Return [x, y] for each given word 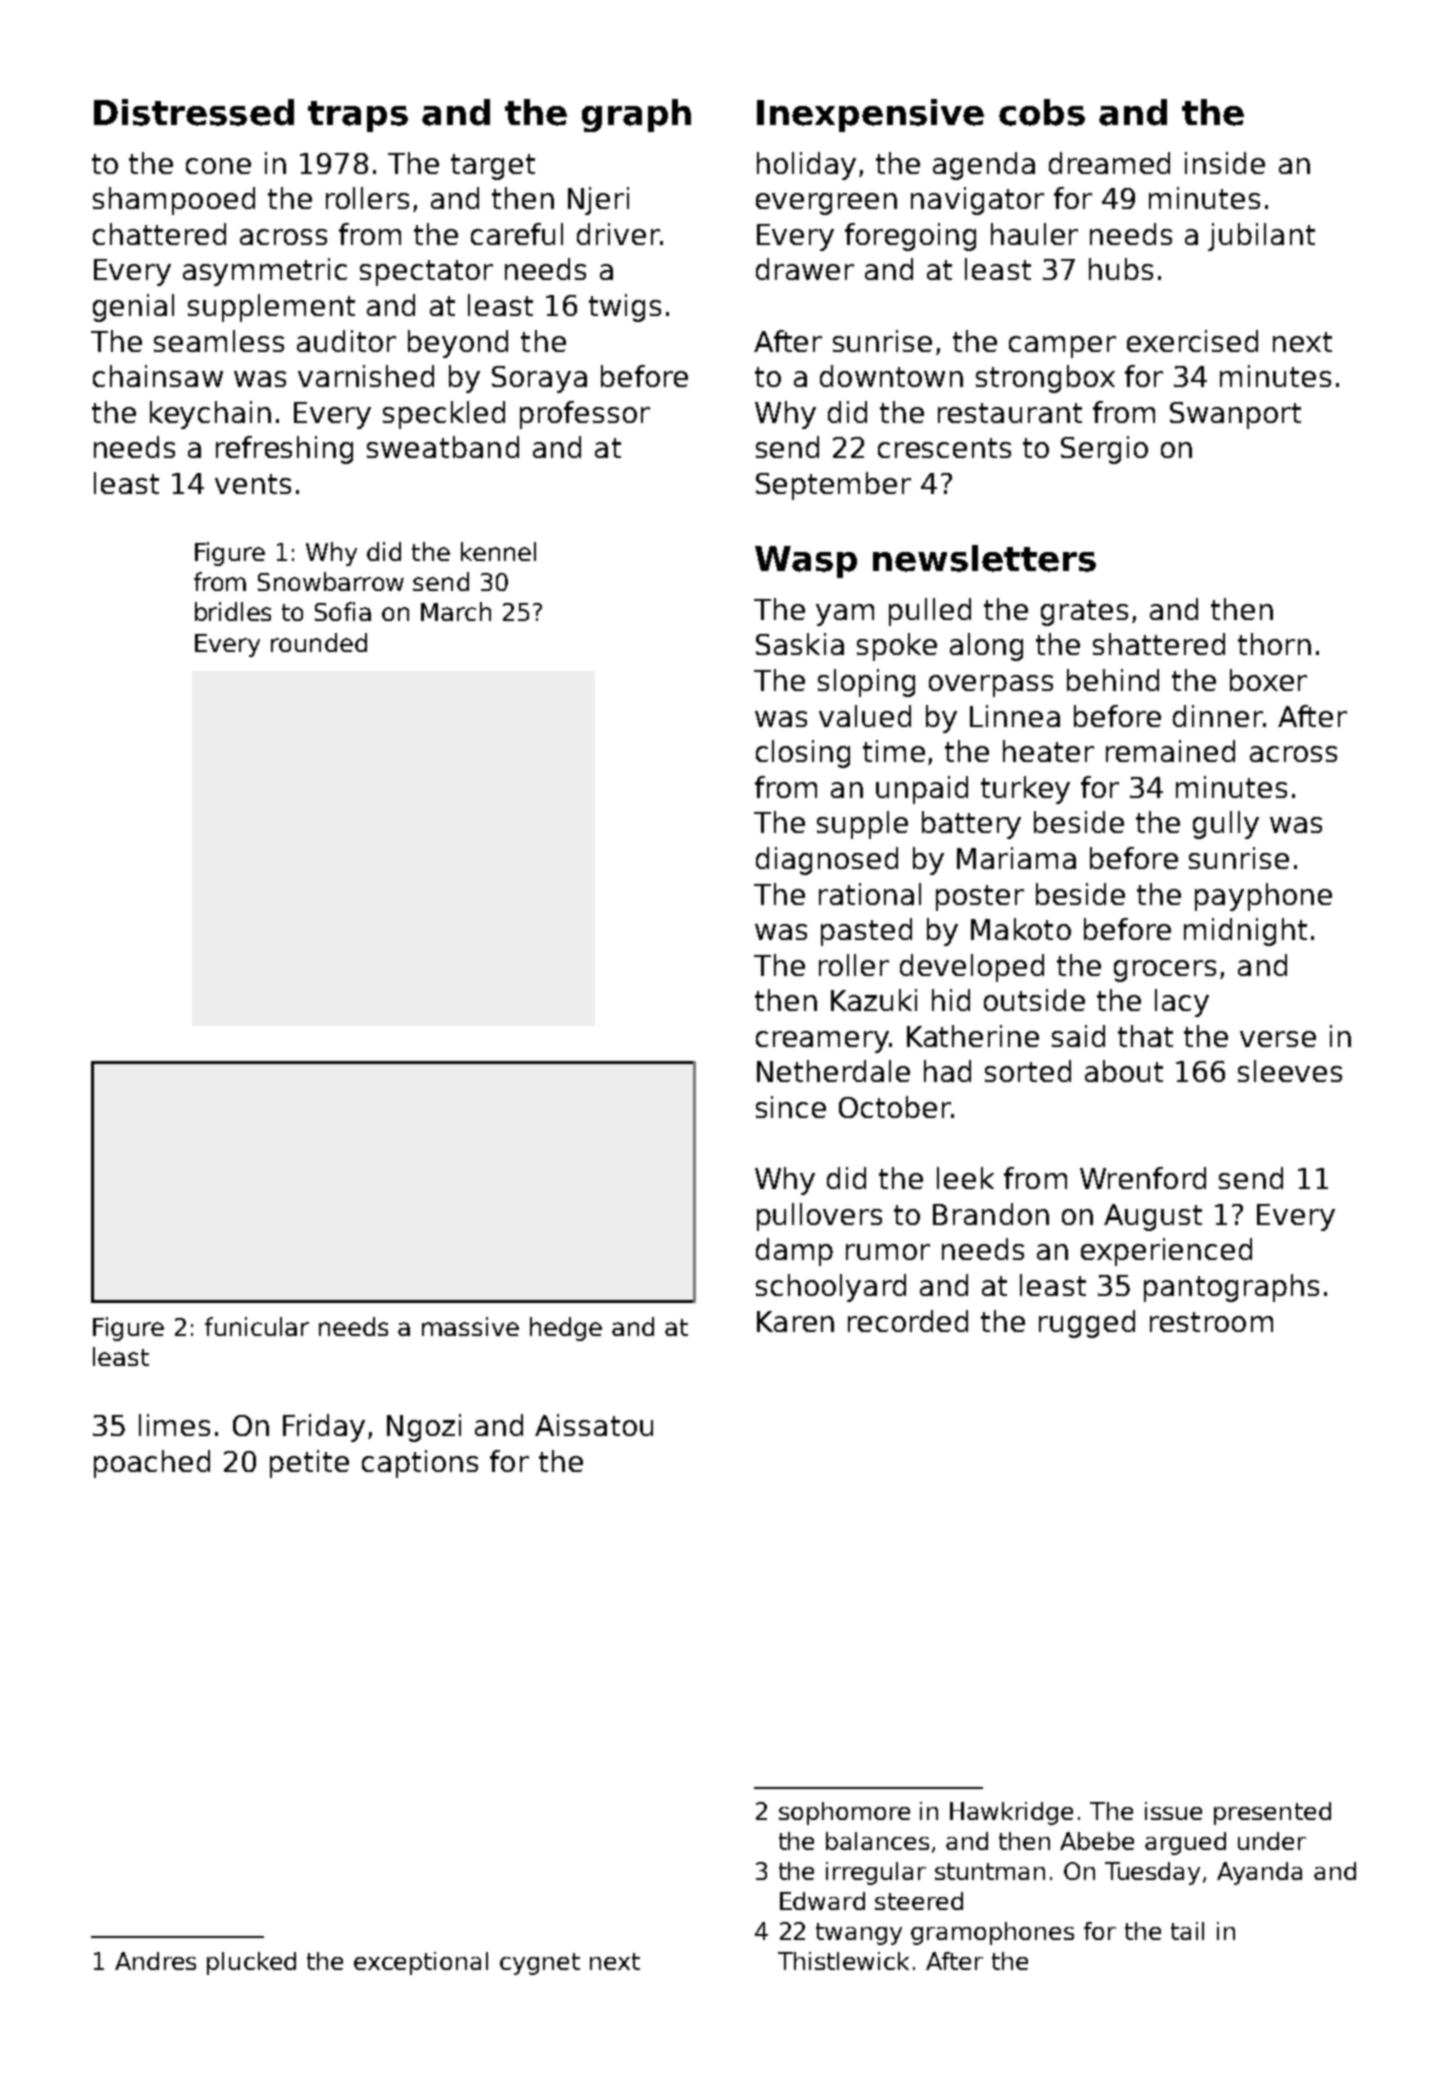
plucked [251, 1963]
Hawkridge [1011, 1813]
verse [1278, 1039]
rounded [319, 642]
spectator [426, 273]
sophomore [844, 1813]
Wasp [806, 562]
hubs [1121, 269]
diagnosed [827, 861]
